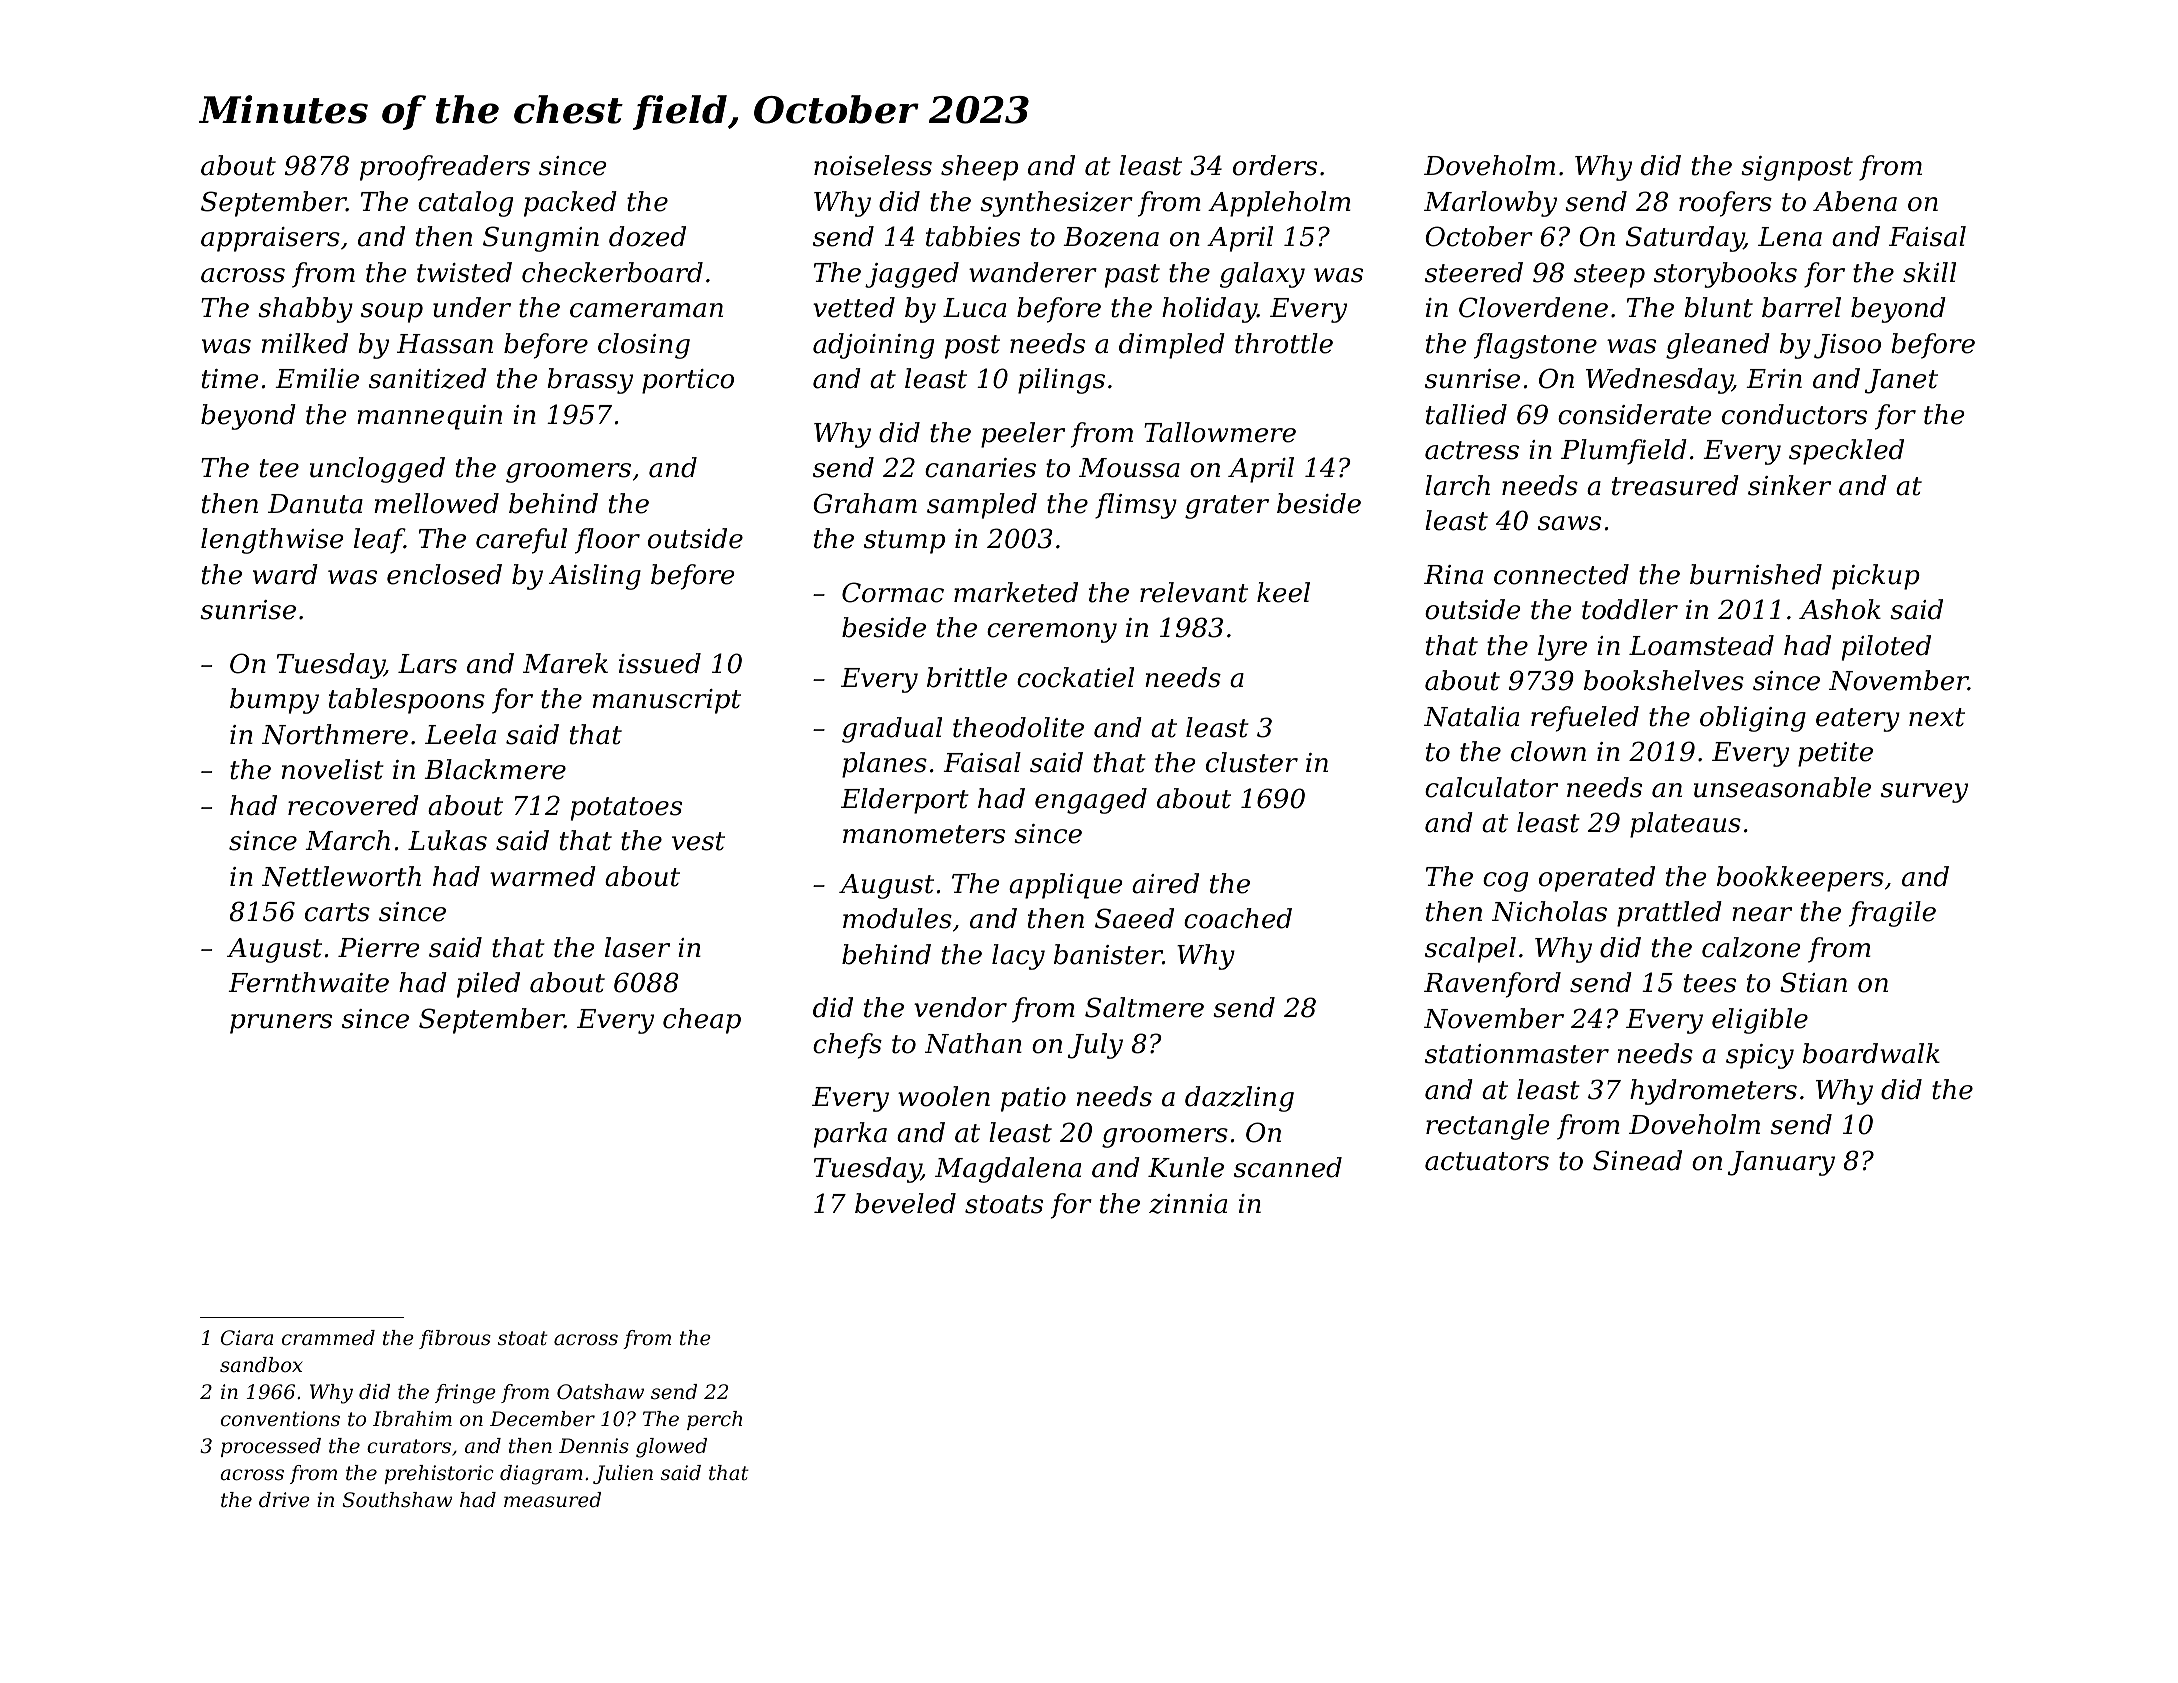 Image resolution: width=2178 pixels, height=1683 pixels. I want to click on Marlowby, so click(1490, 204).
